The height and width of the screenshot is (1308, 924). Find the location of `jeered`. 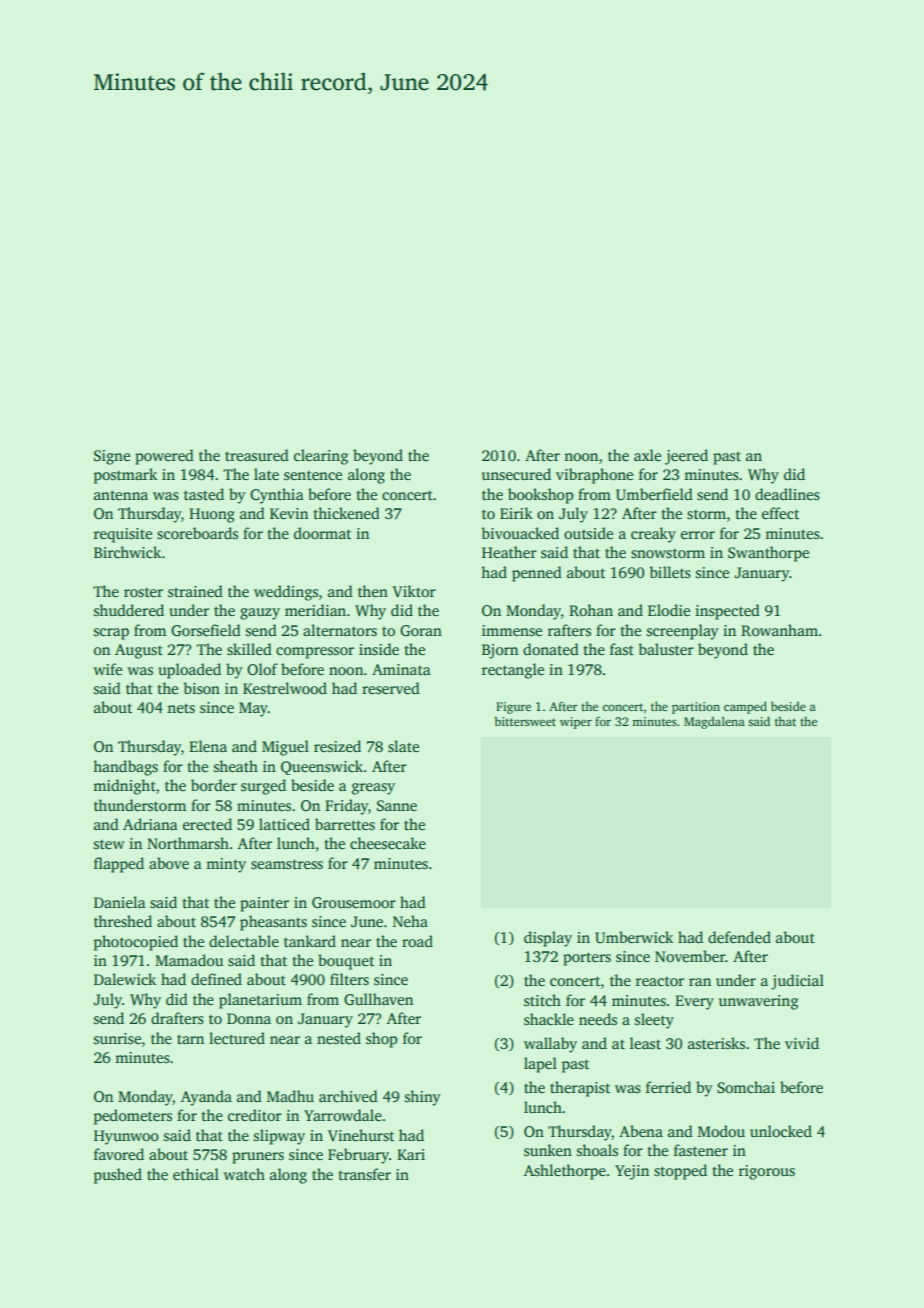

jeered is located at coordinates (686, 457).
